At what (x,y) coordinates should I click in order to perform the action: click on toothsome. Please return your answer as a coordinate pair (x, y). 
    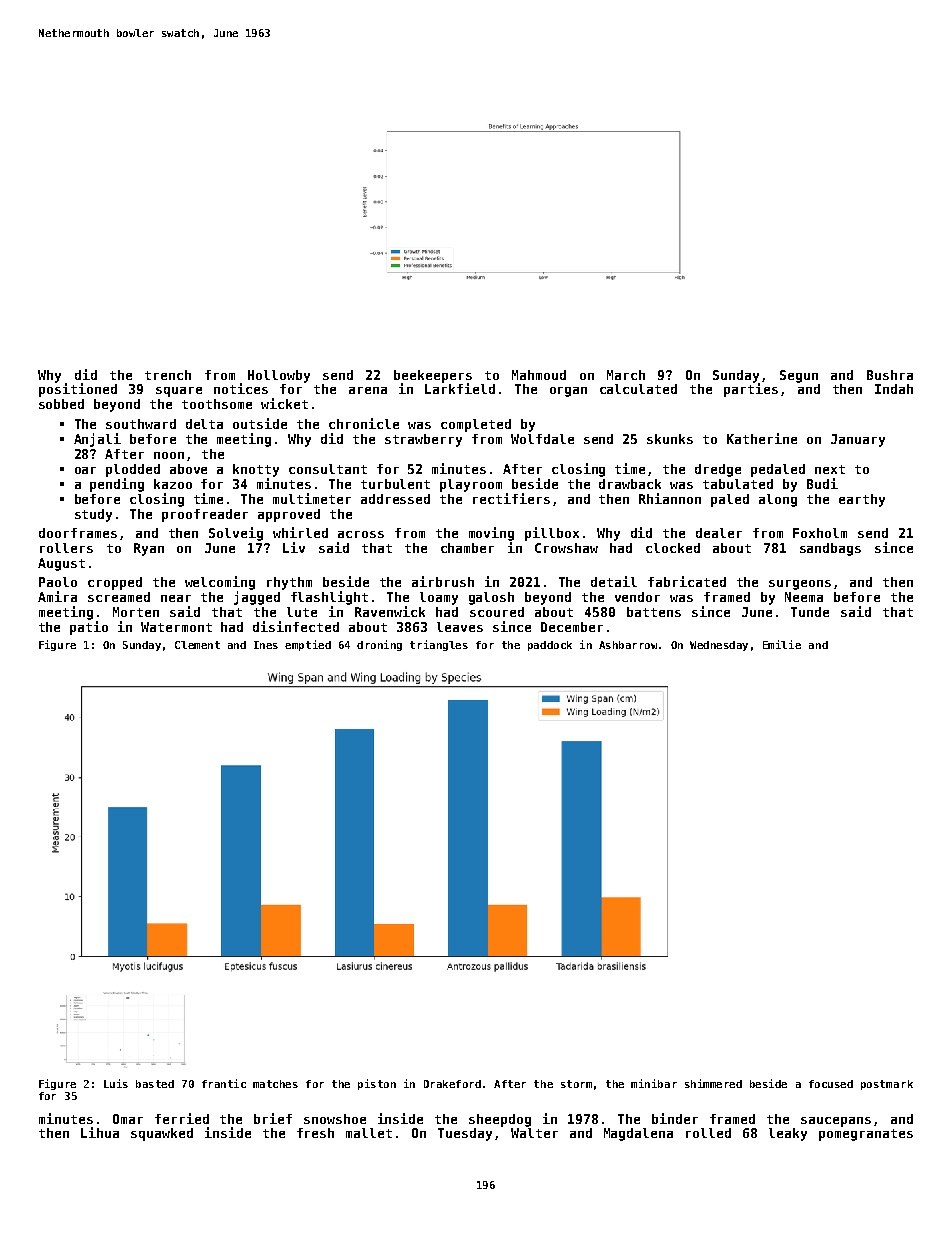
    Looking at the image, I should click on (217, 404).
